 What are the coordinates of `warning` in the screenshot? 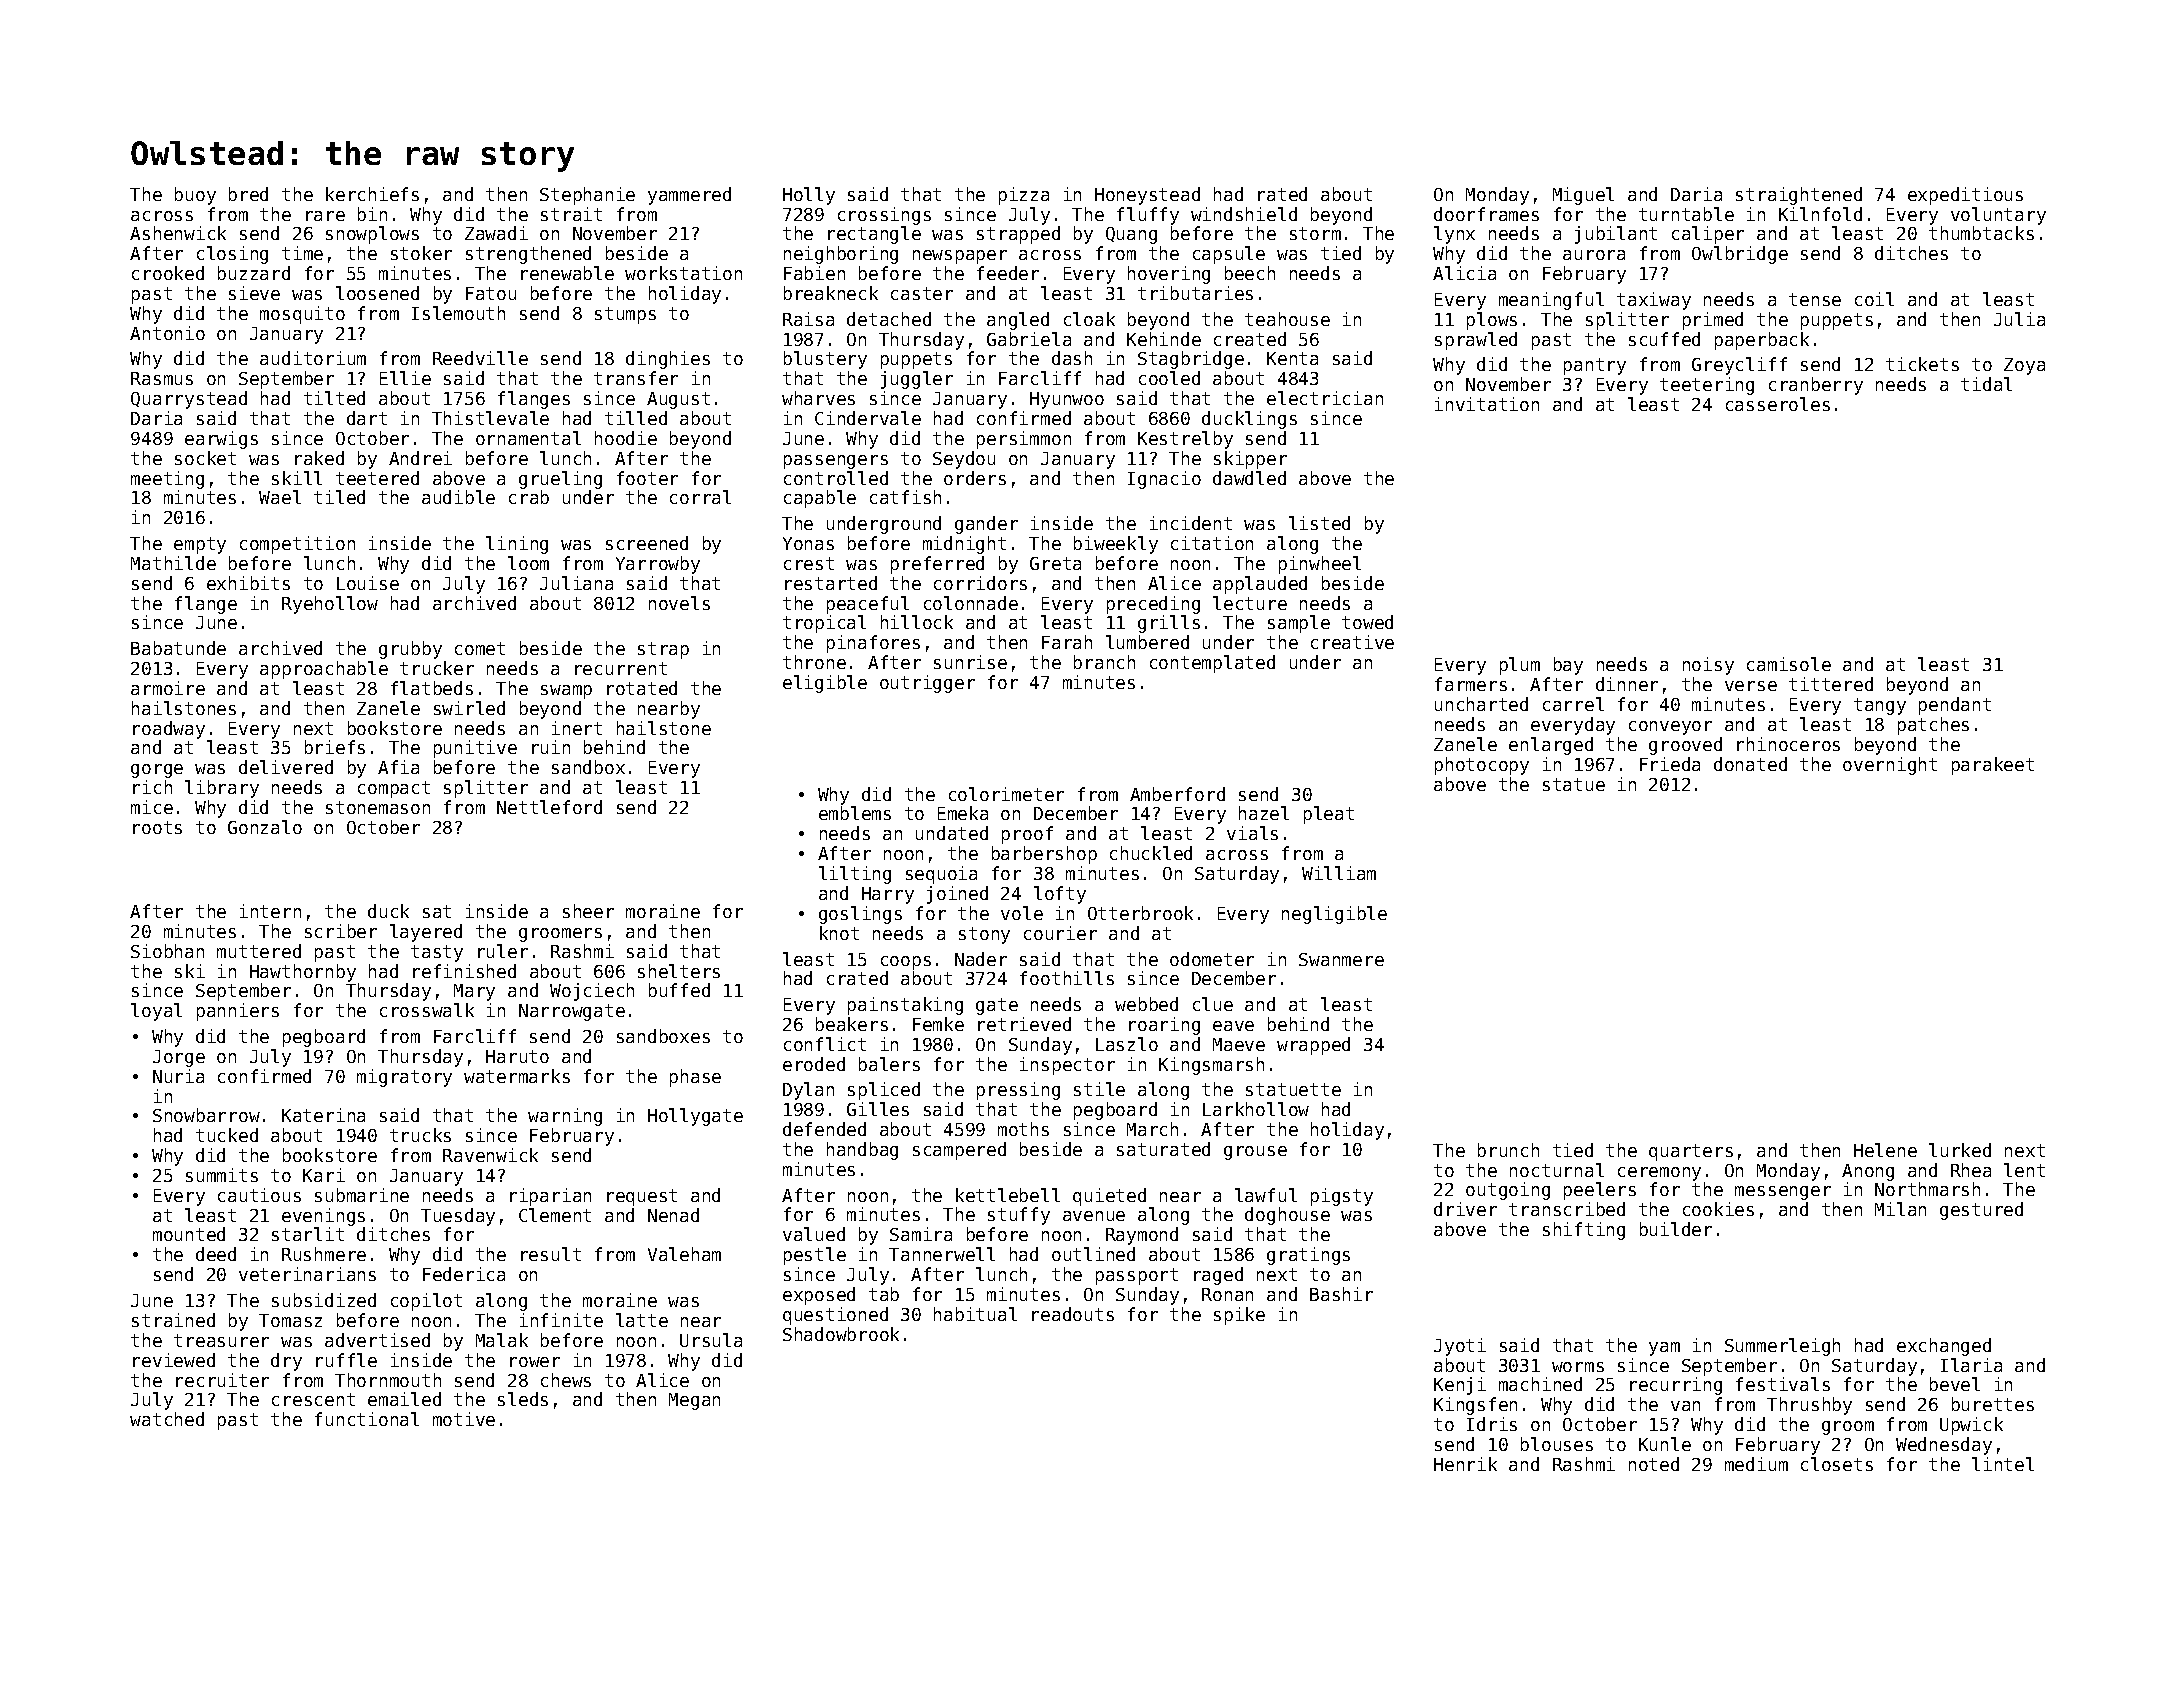 It's located at (565, 1117).
